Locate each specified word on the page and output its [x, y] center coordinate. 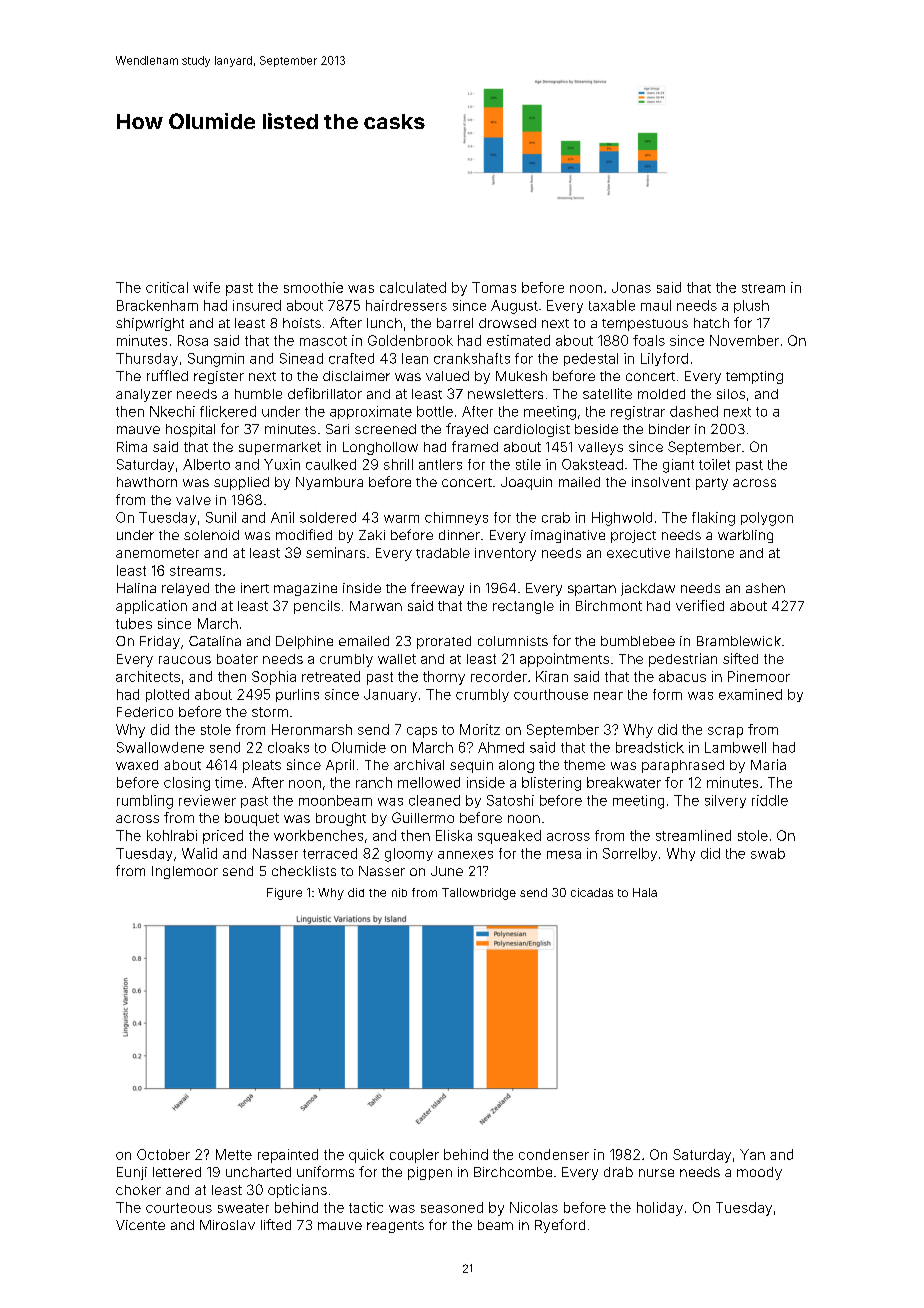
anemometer [157, 553]
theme [584, 765]
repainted [288, 1156]
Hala [645, 892]
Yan [752, 1154]
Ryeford [560, 1226]
